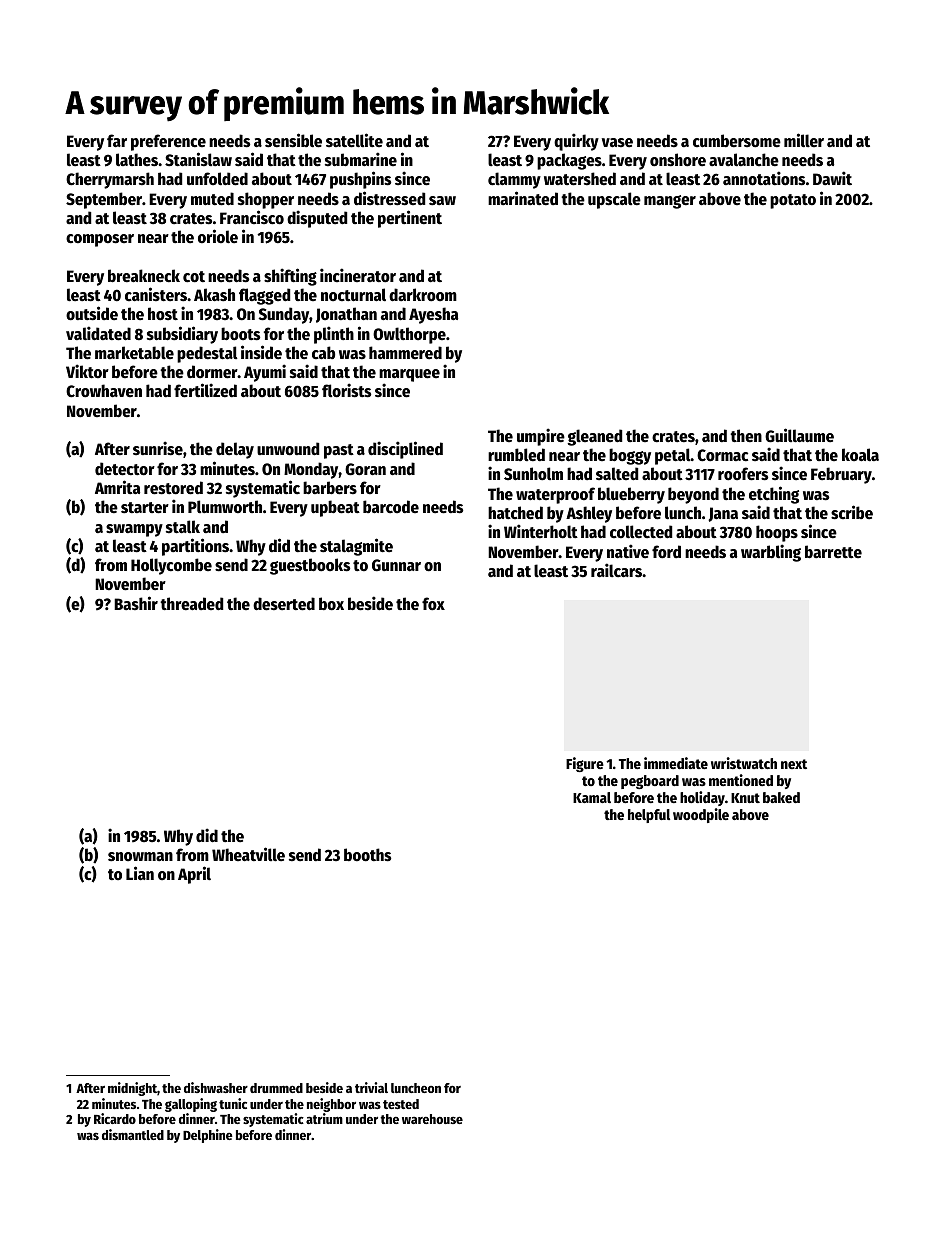  Describe the element at coordinates (293, 140) in the screenshot. I see `sensible` at that location.
